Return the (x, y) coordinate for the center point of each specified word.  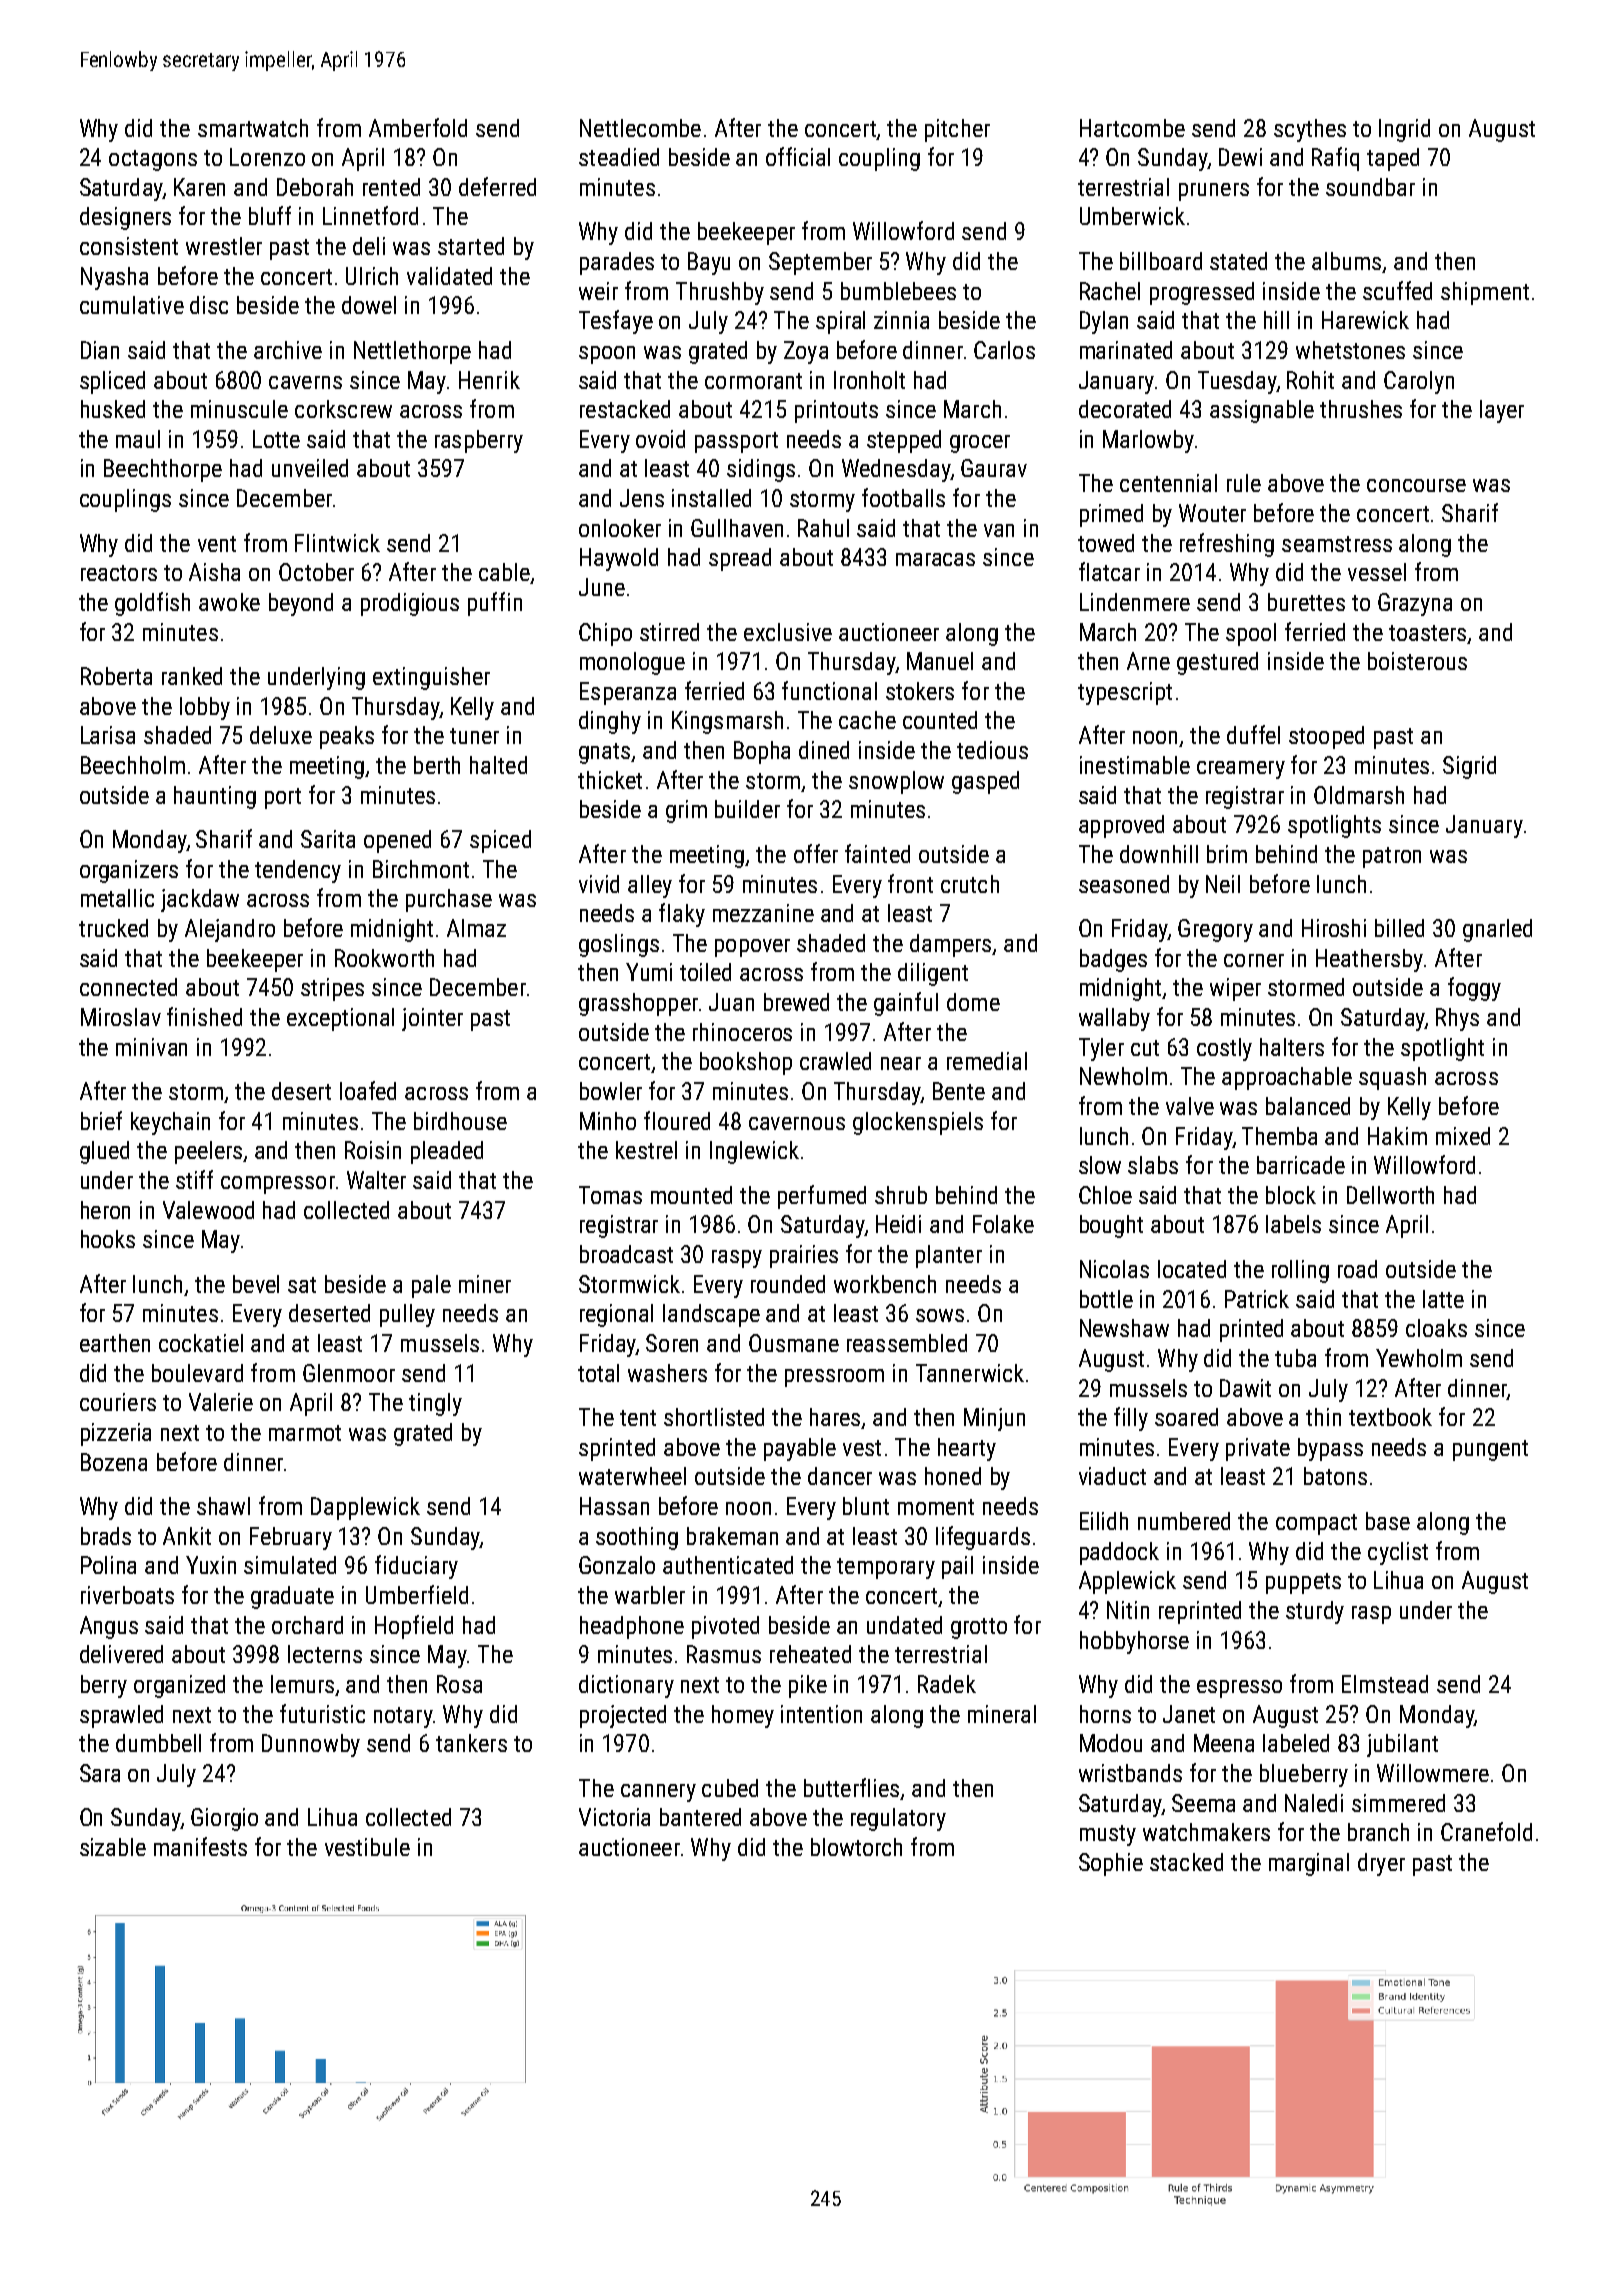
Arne (1148, 661)
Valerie (221, 1402)
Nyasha (114, 278)
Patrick (1257, 1299)
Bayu (709, 263)
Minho (608, 1121)
